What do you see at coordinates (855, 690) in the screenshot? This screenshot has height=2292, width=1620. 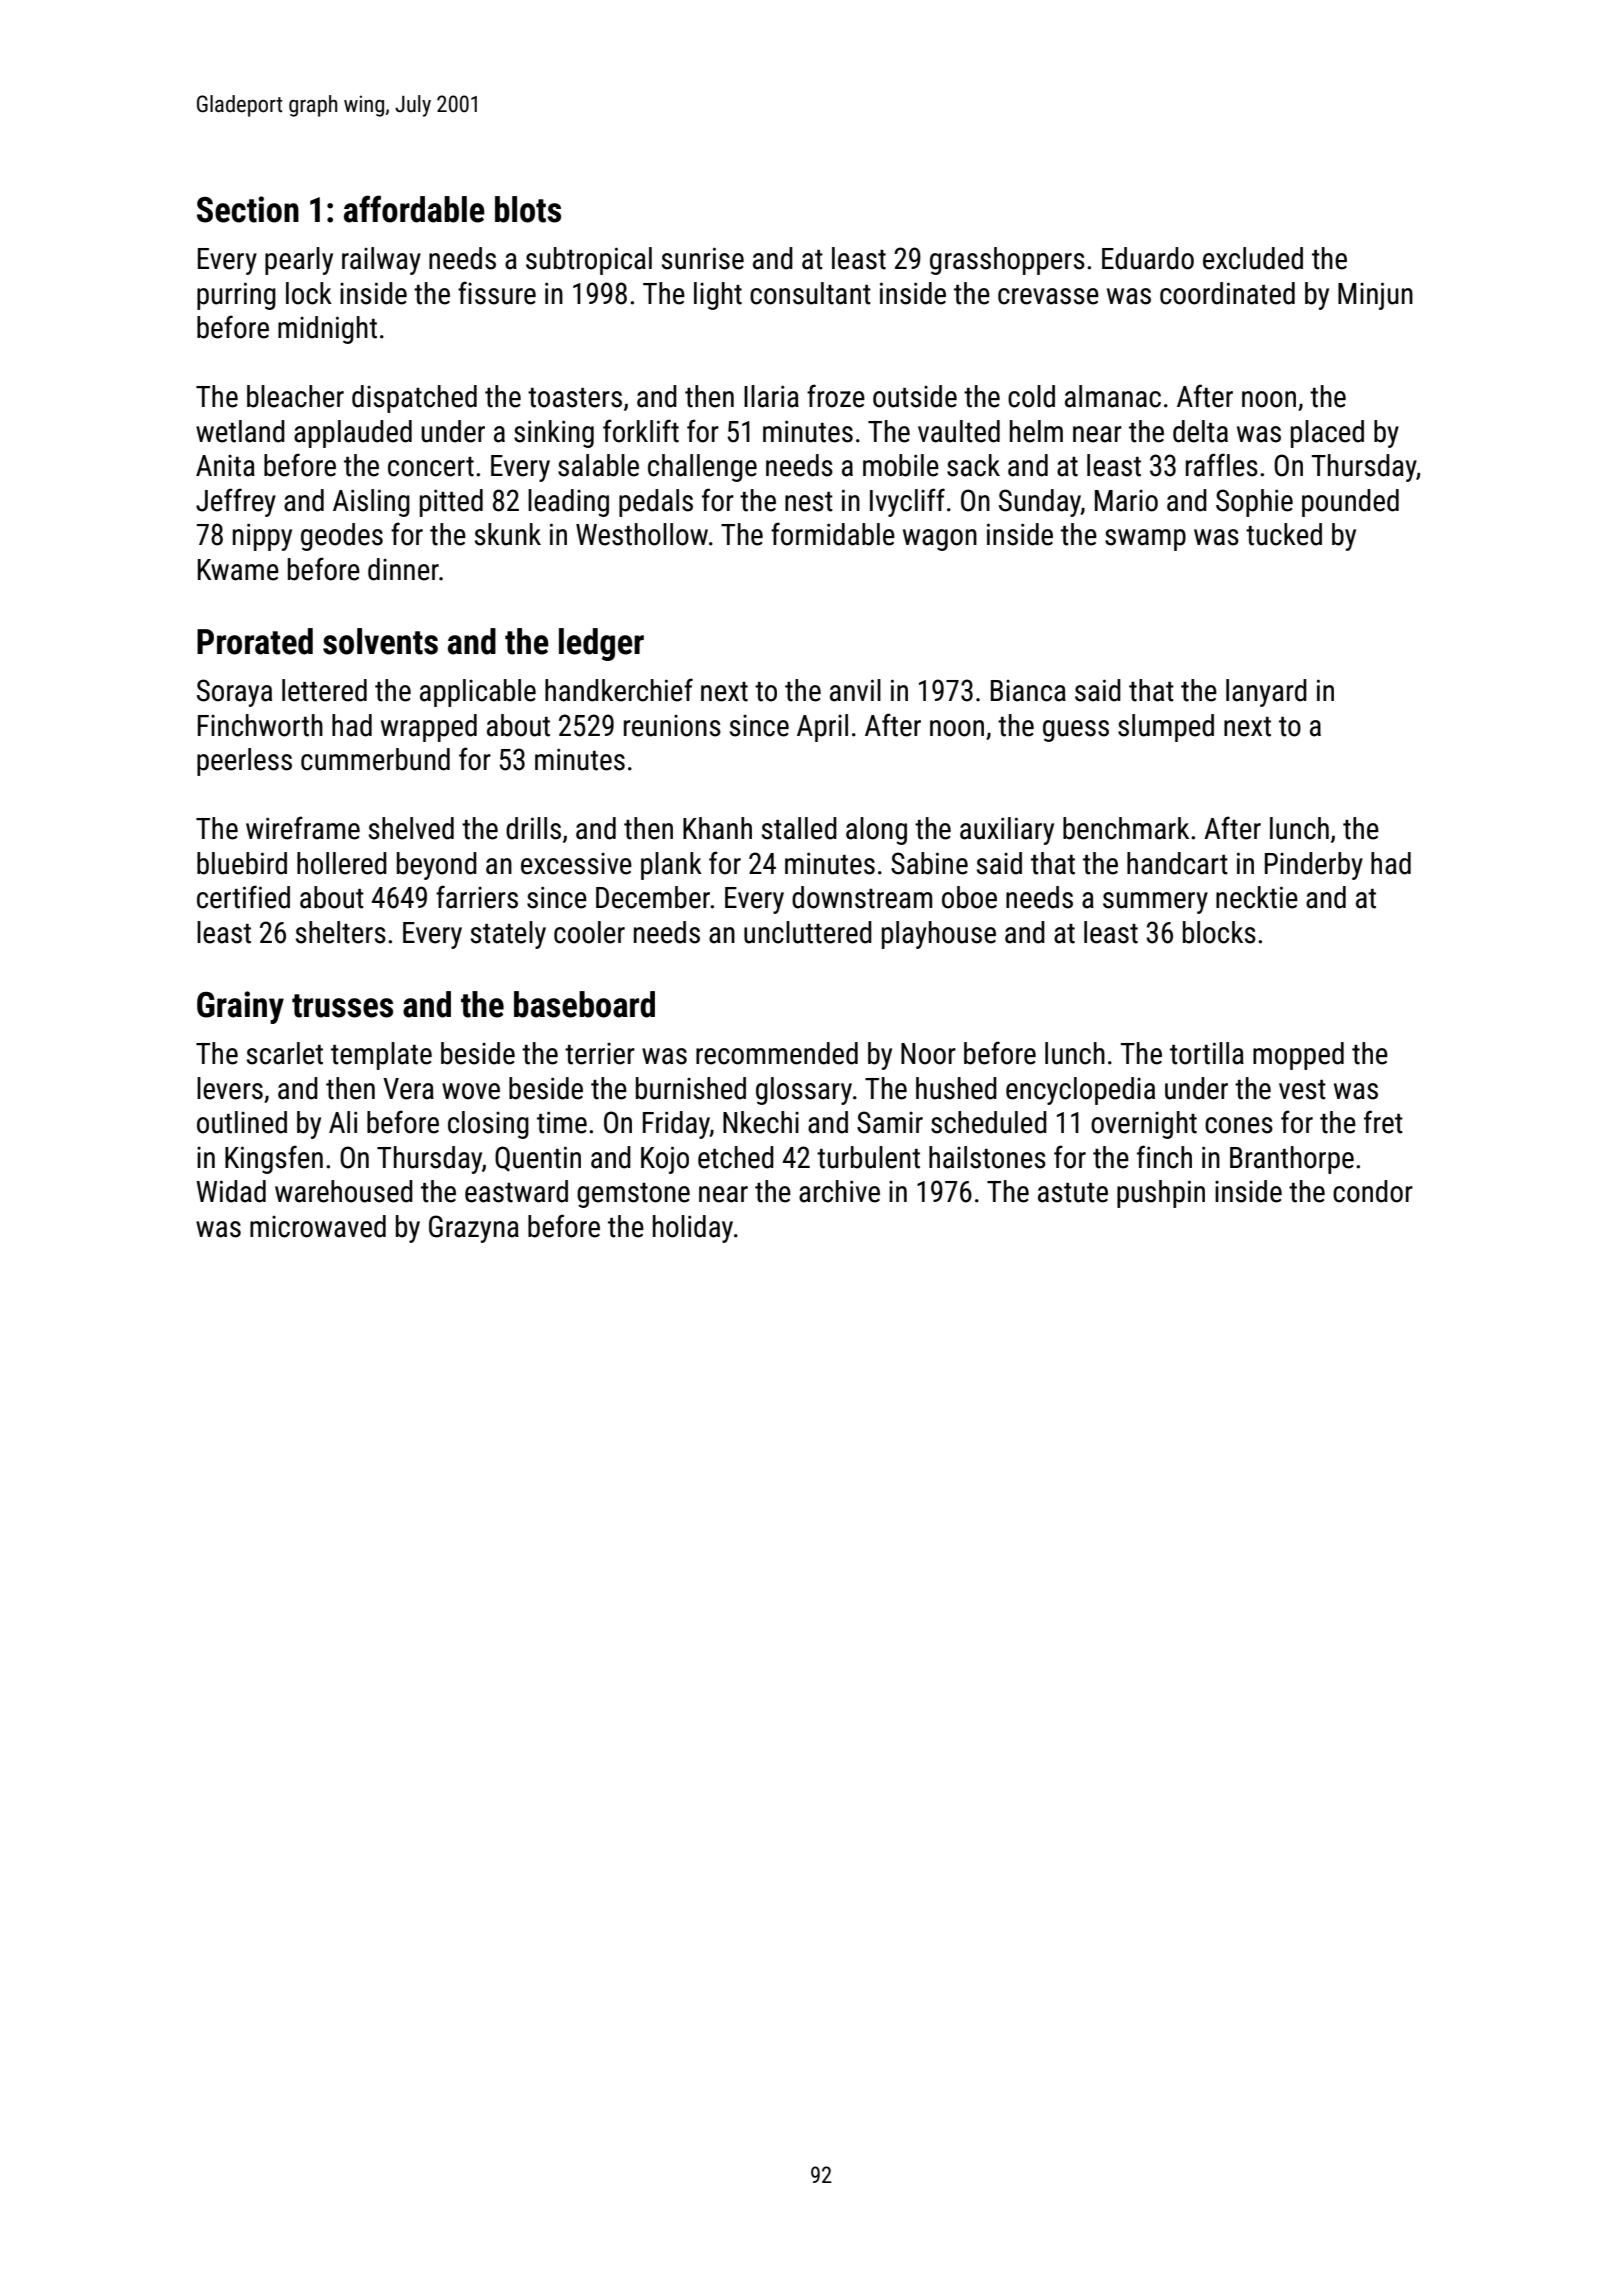 I see `anvil` at bounding box center [855, 690].
